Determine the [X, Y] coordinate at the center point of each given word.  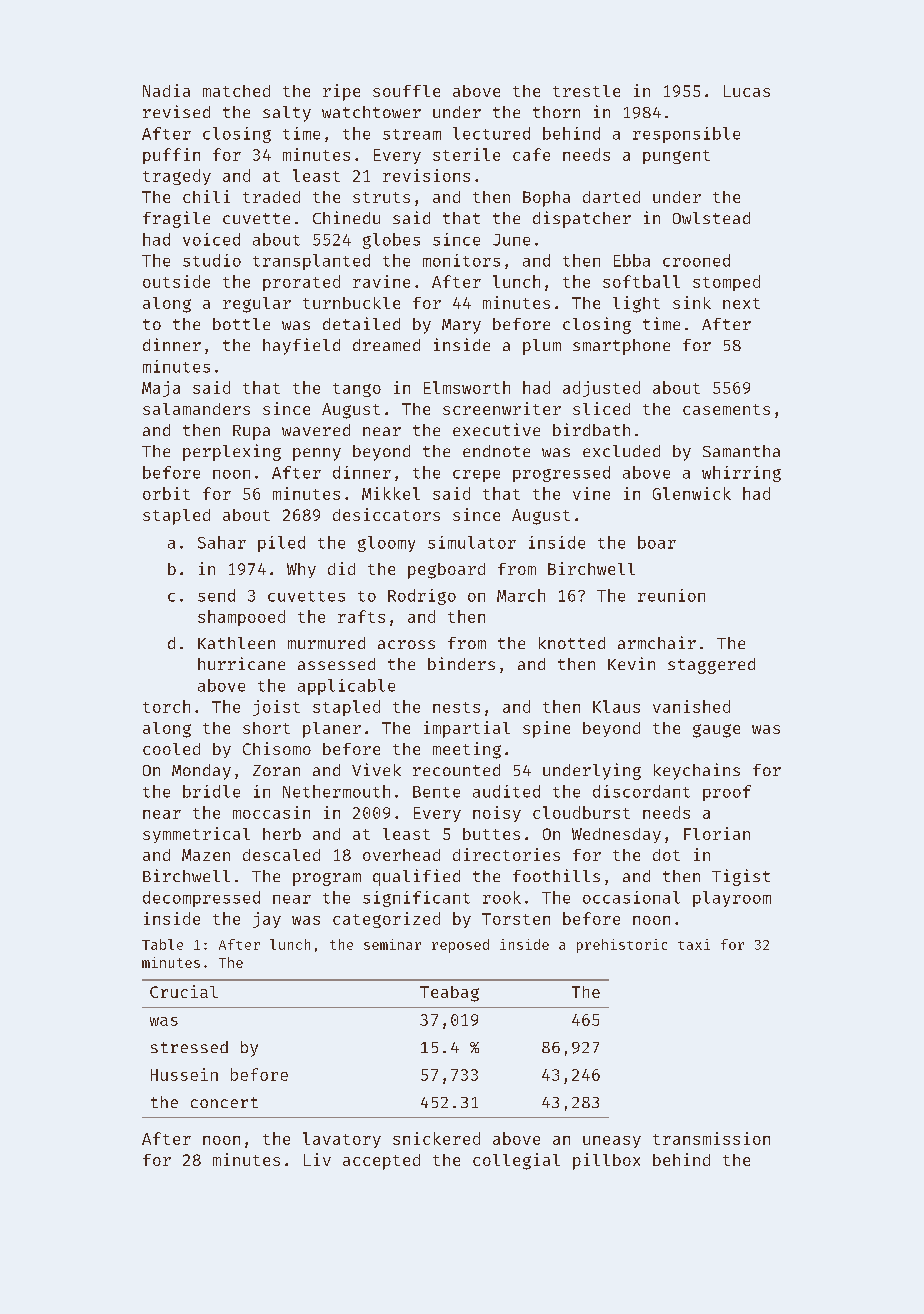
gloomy [386, 544]
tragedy [177, 177]
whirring [741, 474]
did [341, 568]
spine [546, 729]
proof [727, 793]
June [511, 240]
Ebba [632, 260]
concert [224, 1102]
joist [276, 708]
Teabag [449, 994]
